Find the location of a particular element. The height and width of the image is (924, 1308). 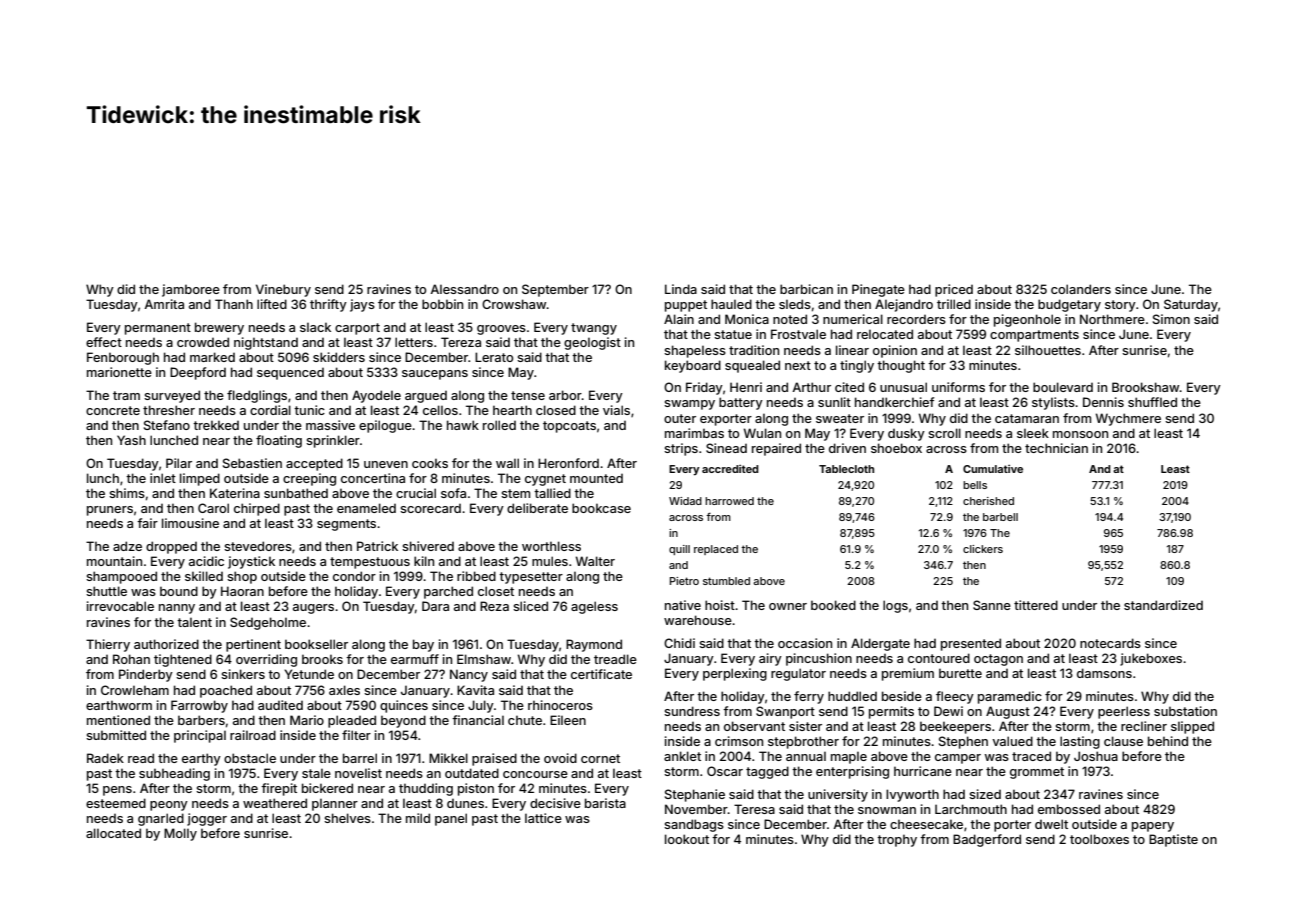

observant is located at coordinates (754, 726).
